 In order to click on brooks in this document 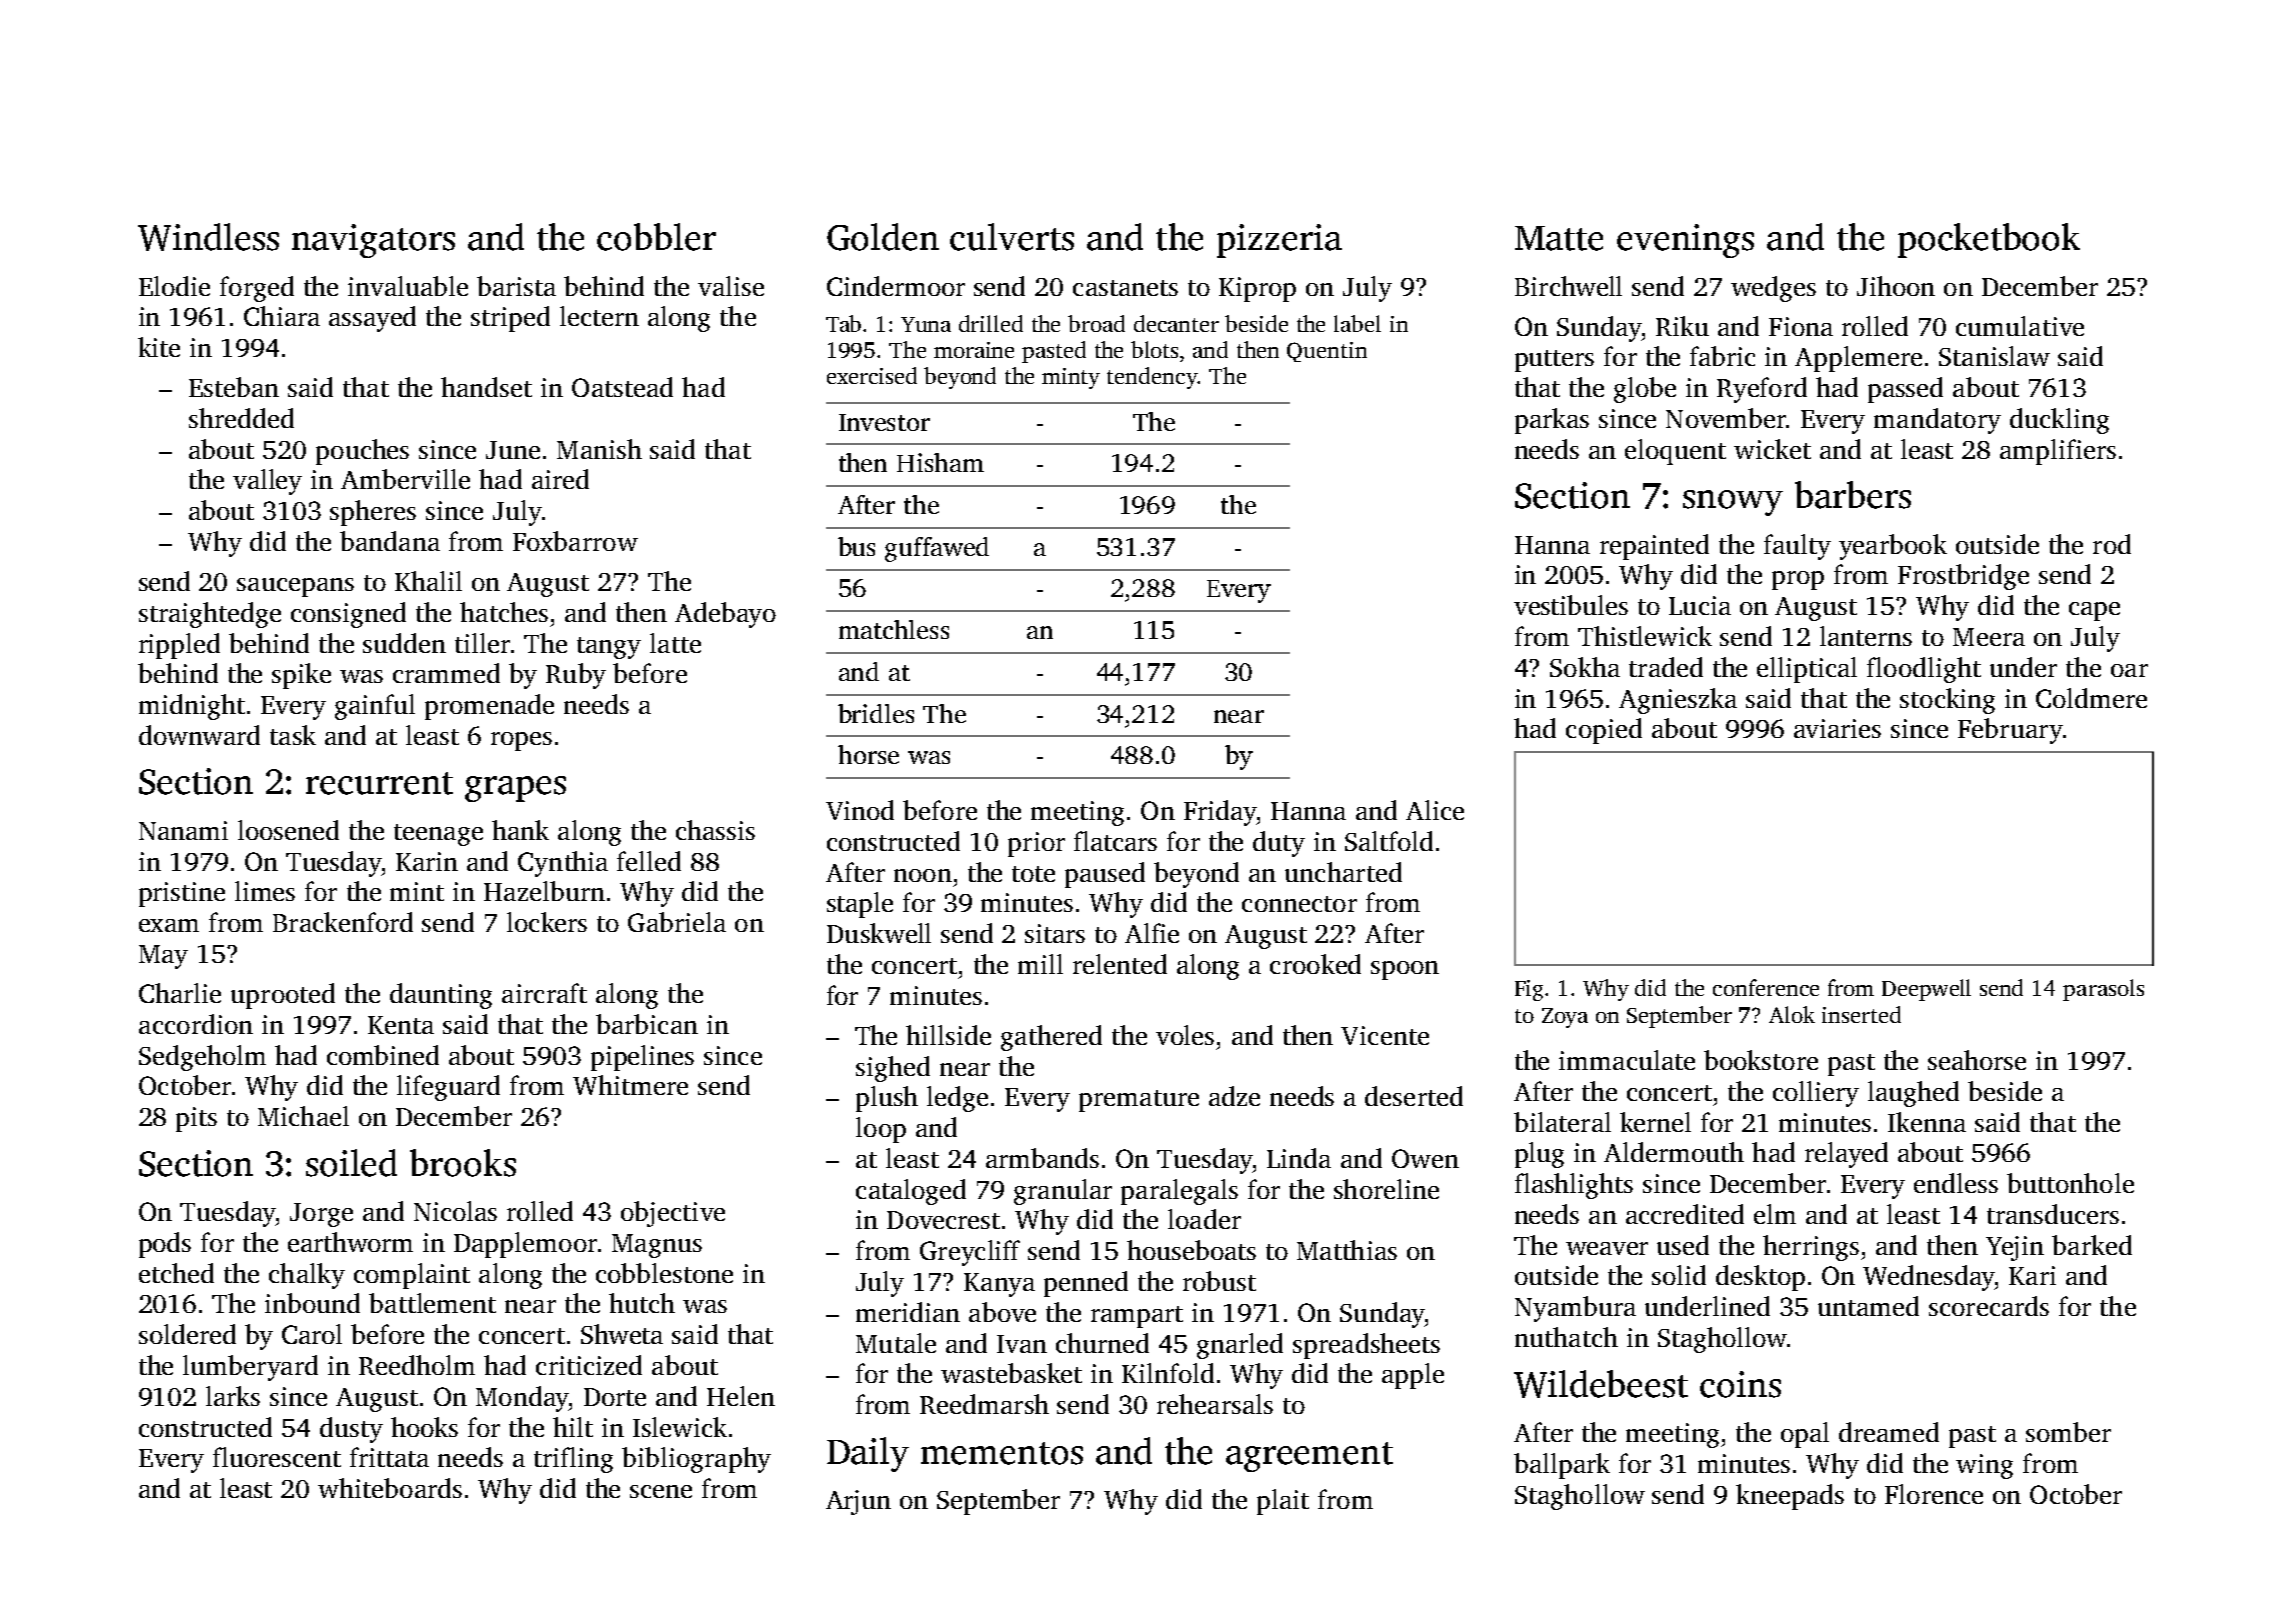, I will do `click(463, 1163)`.
